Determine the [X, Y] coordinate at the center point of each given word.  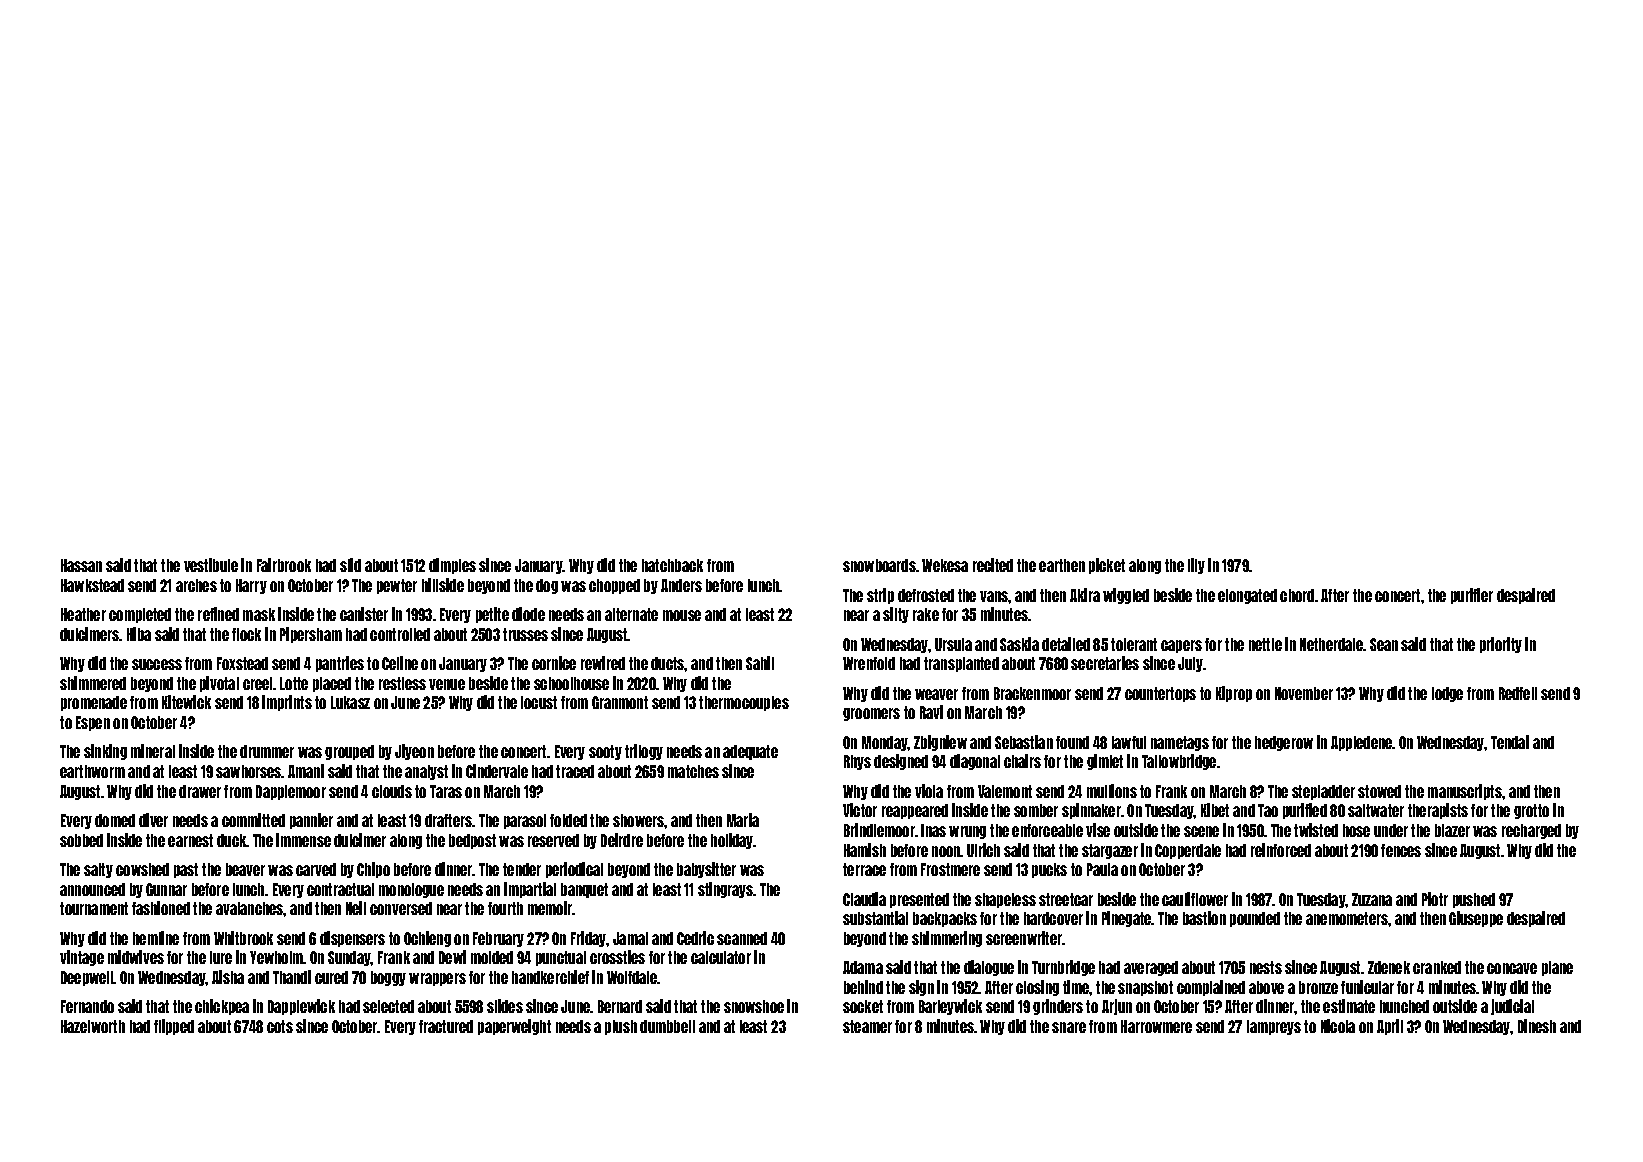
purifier [1472, 596]
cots [280, 1026]
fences [1401, 850]
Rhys [857, 762]
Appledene [1362, 743]
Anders [681, 585]
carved [316, 869]
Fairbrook [284, 565]
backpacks [945, 919]
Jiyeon [414, 752]
